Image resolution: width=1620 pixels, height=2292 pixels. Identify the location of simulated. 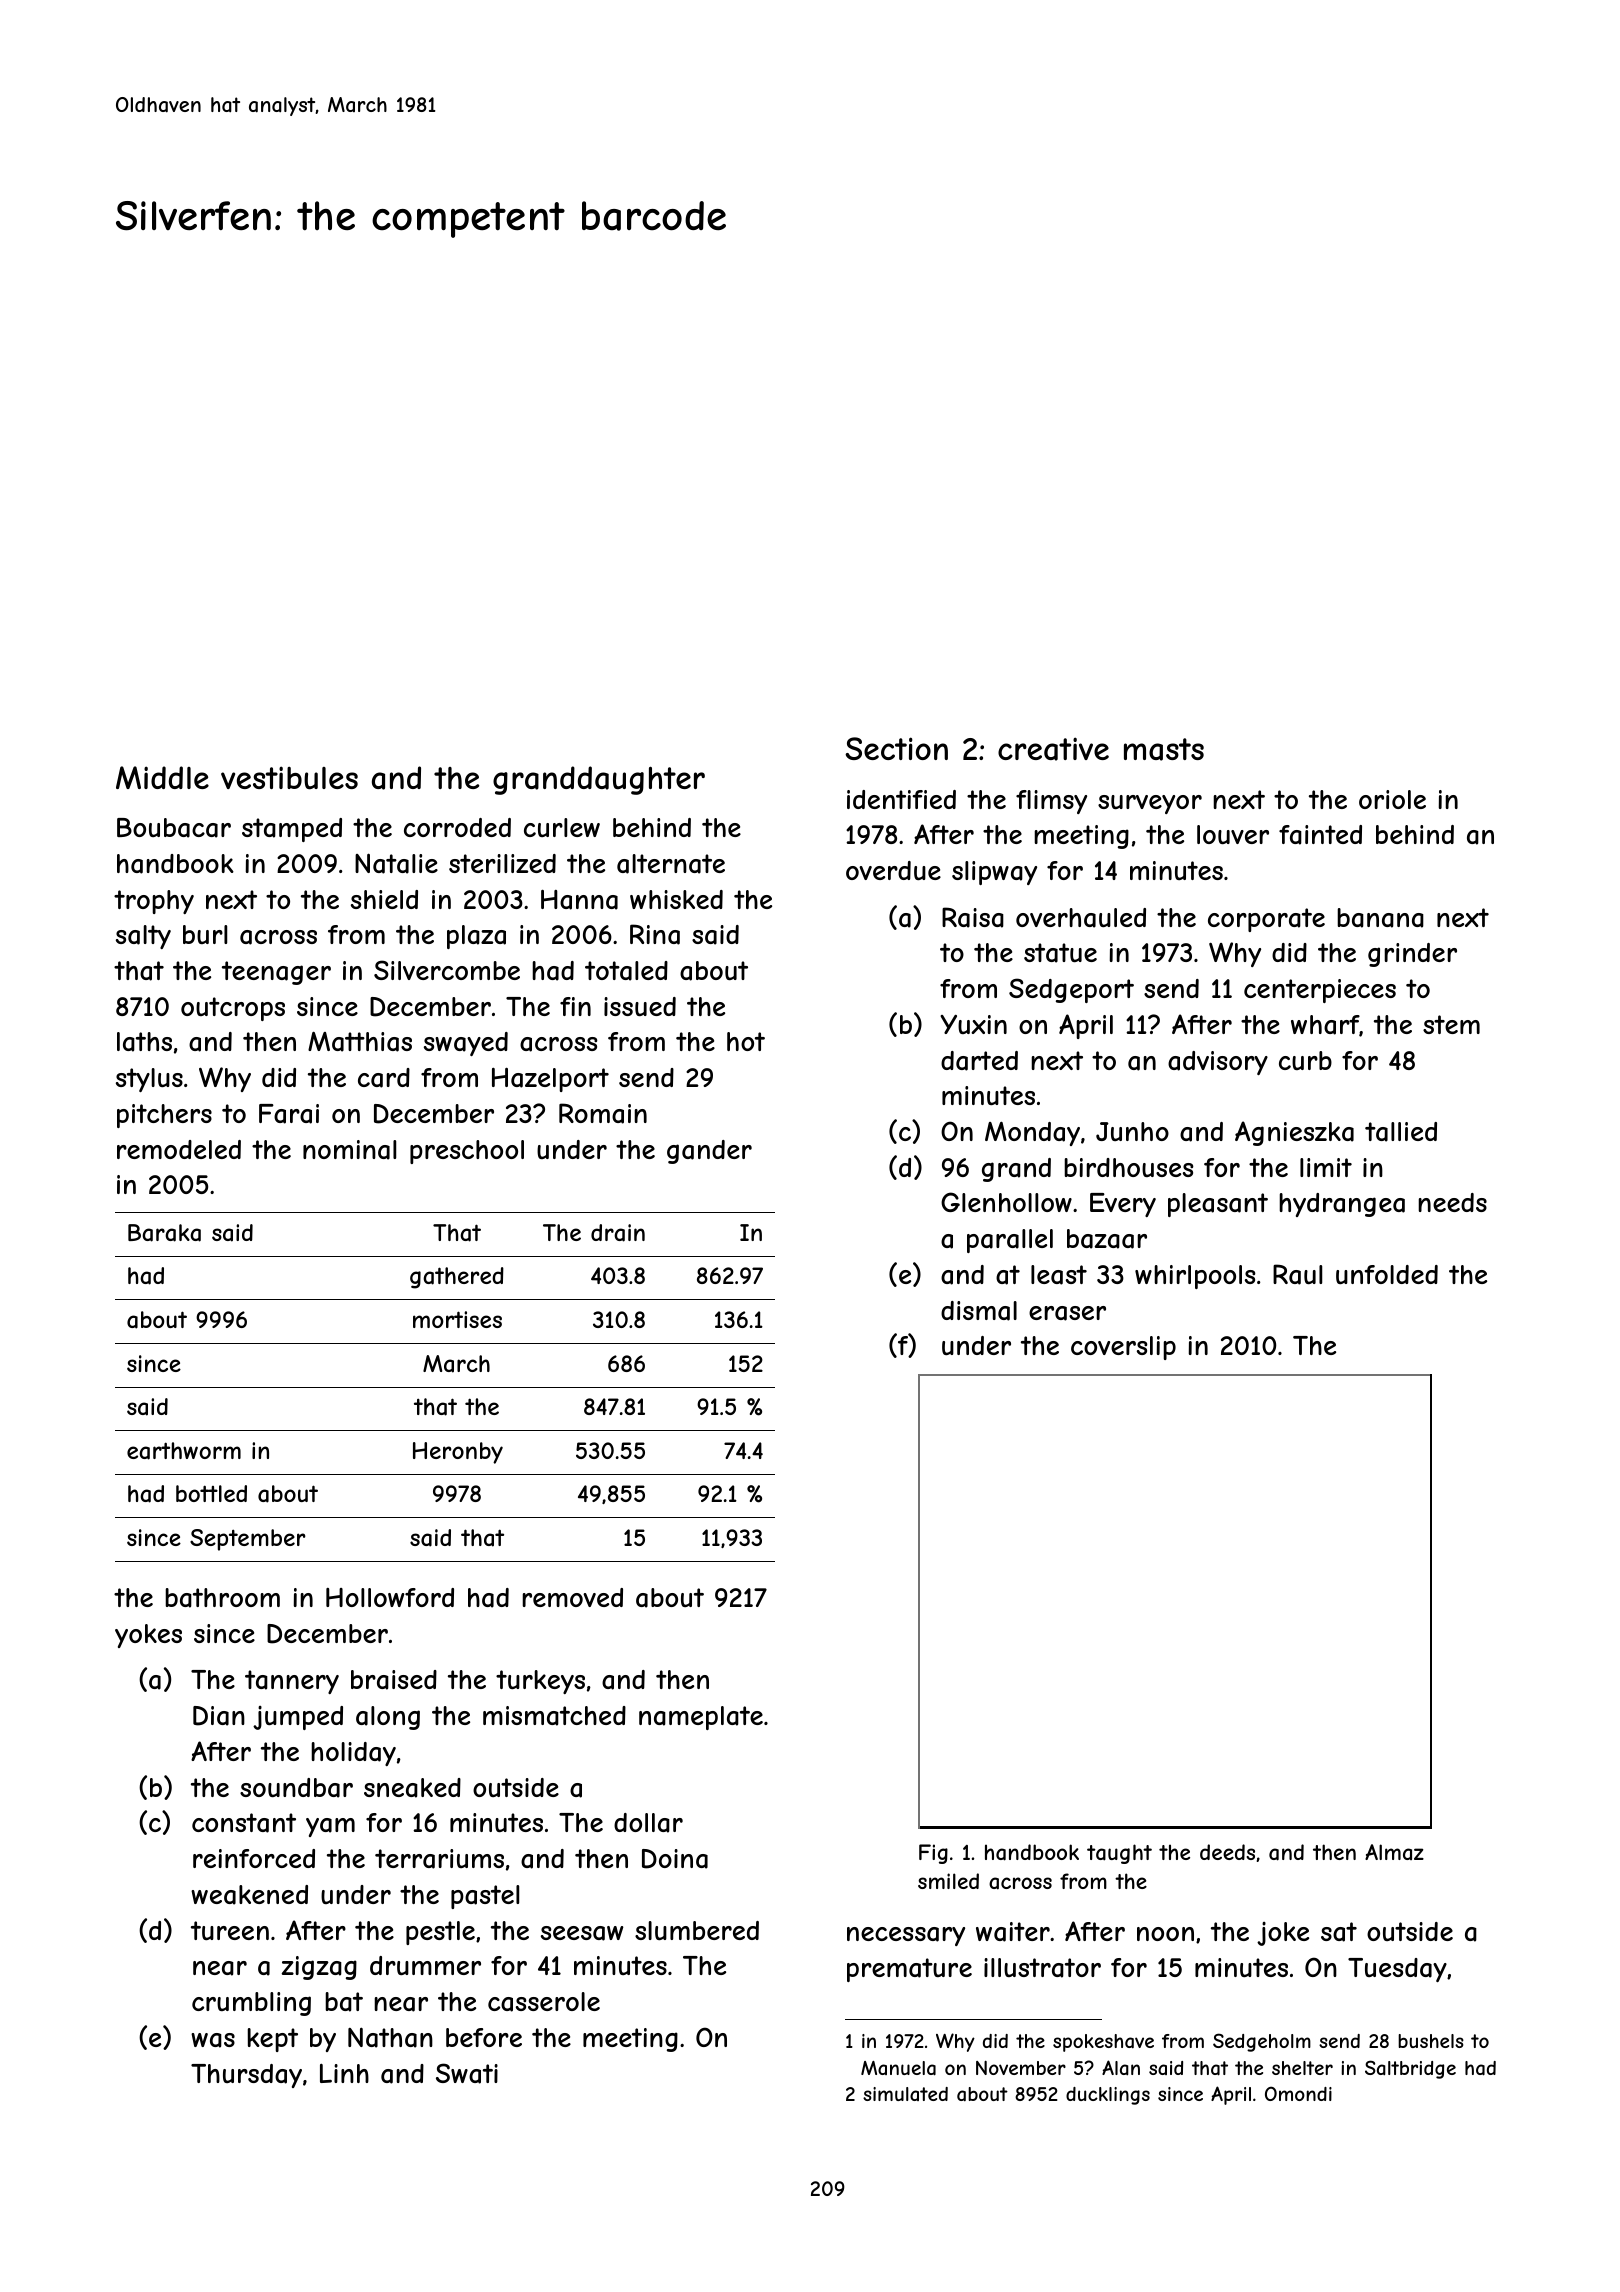
(905, 2094).
